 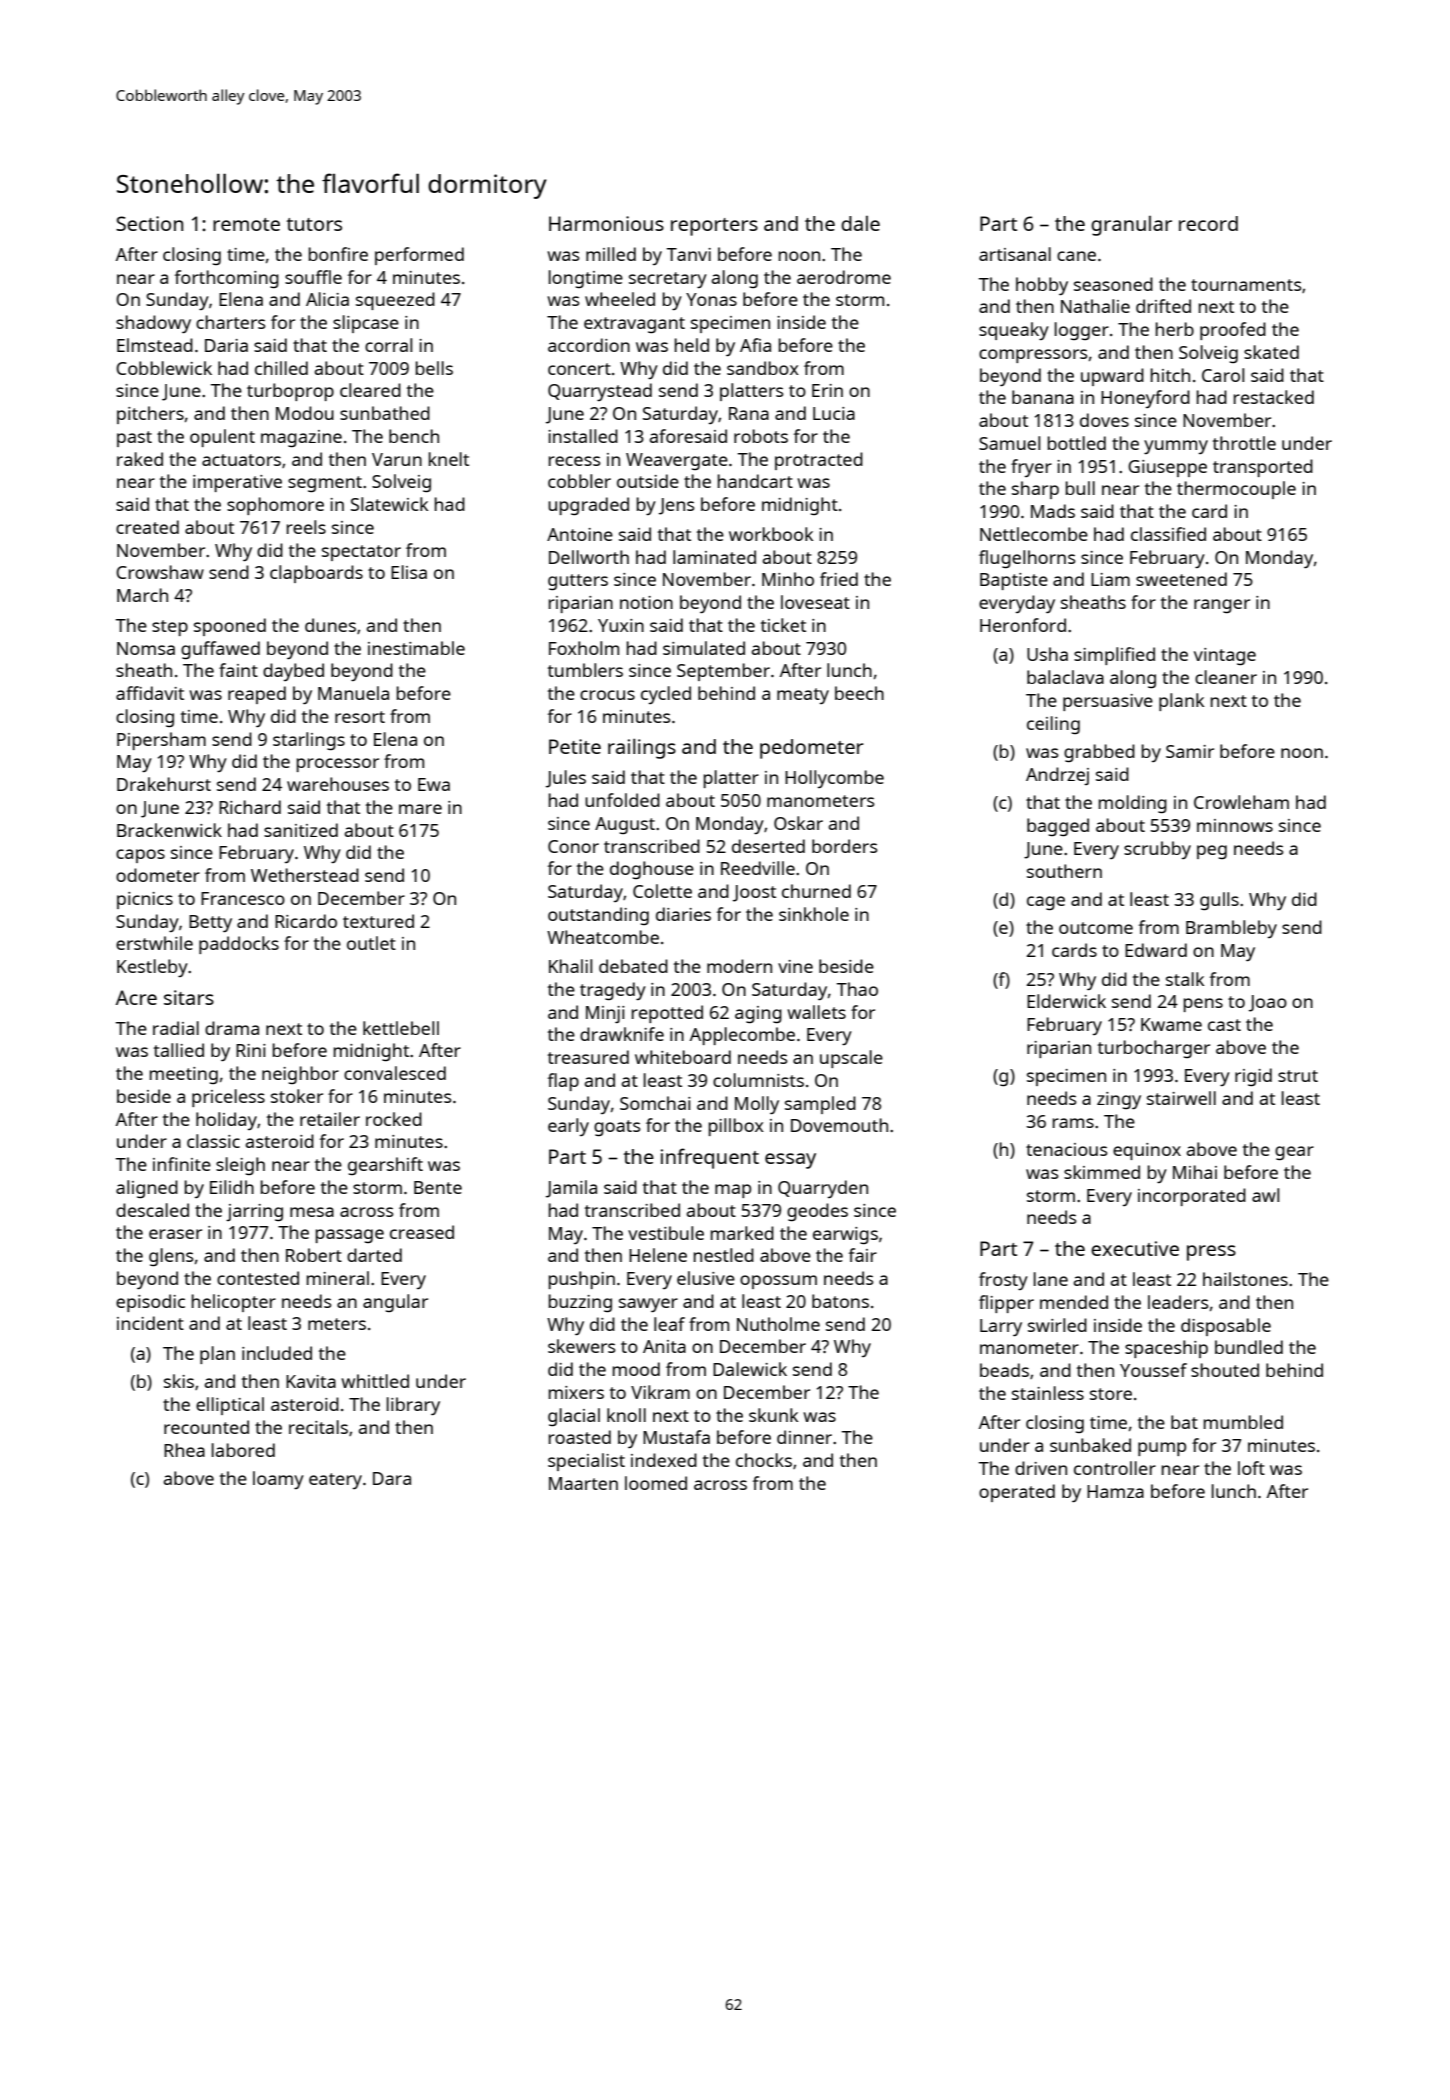 What do you see at coordinates (606, 223) in the document?
I see `Harmonious` at bounding box center [606, 223].
